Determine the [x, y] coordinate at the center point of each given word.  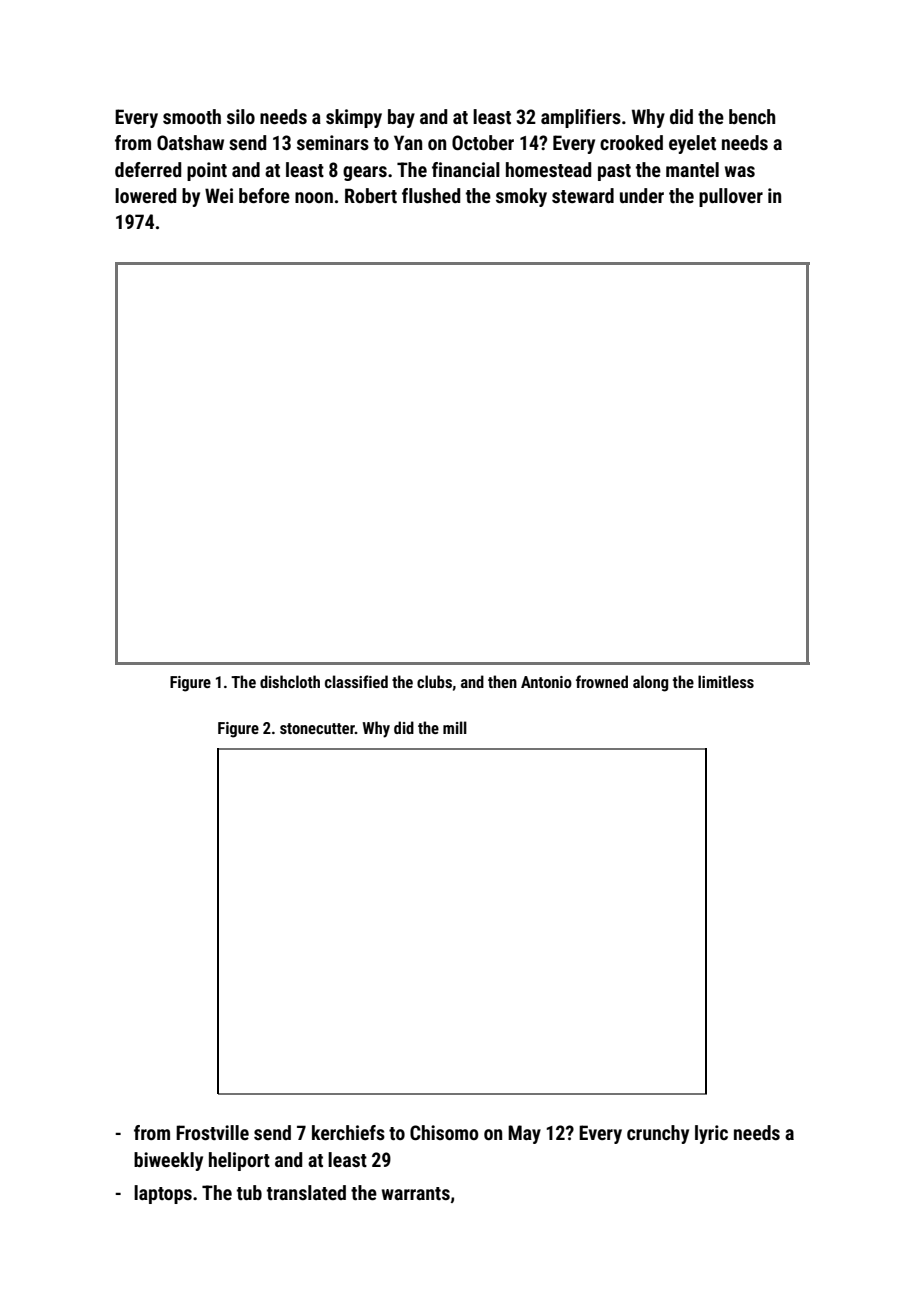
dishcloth [290, 681]
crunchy [658, 1134]
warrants [416, 1193]
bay [401, 118]
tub [249, 1192]
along [650, 683]
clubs [434, 681]
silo [241, 116]
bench [752, 116]
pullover [731, 197]
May [524, 1134]
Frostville [212, 1132]
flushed [431, 195]
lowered [145, 195]
